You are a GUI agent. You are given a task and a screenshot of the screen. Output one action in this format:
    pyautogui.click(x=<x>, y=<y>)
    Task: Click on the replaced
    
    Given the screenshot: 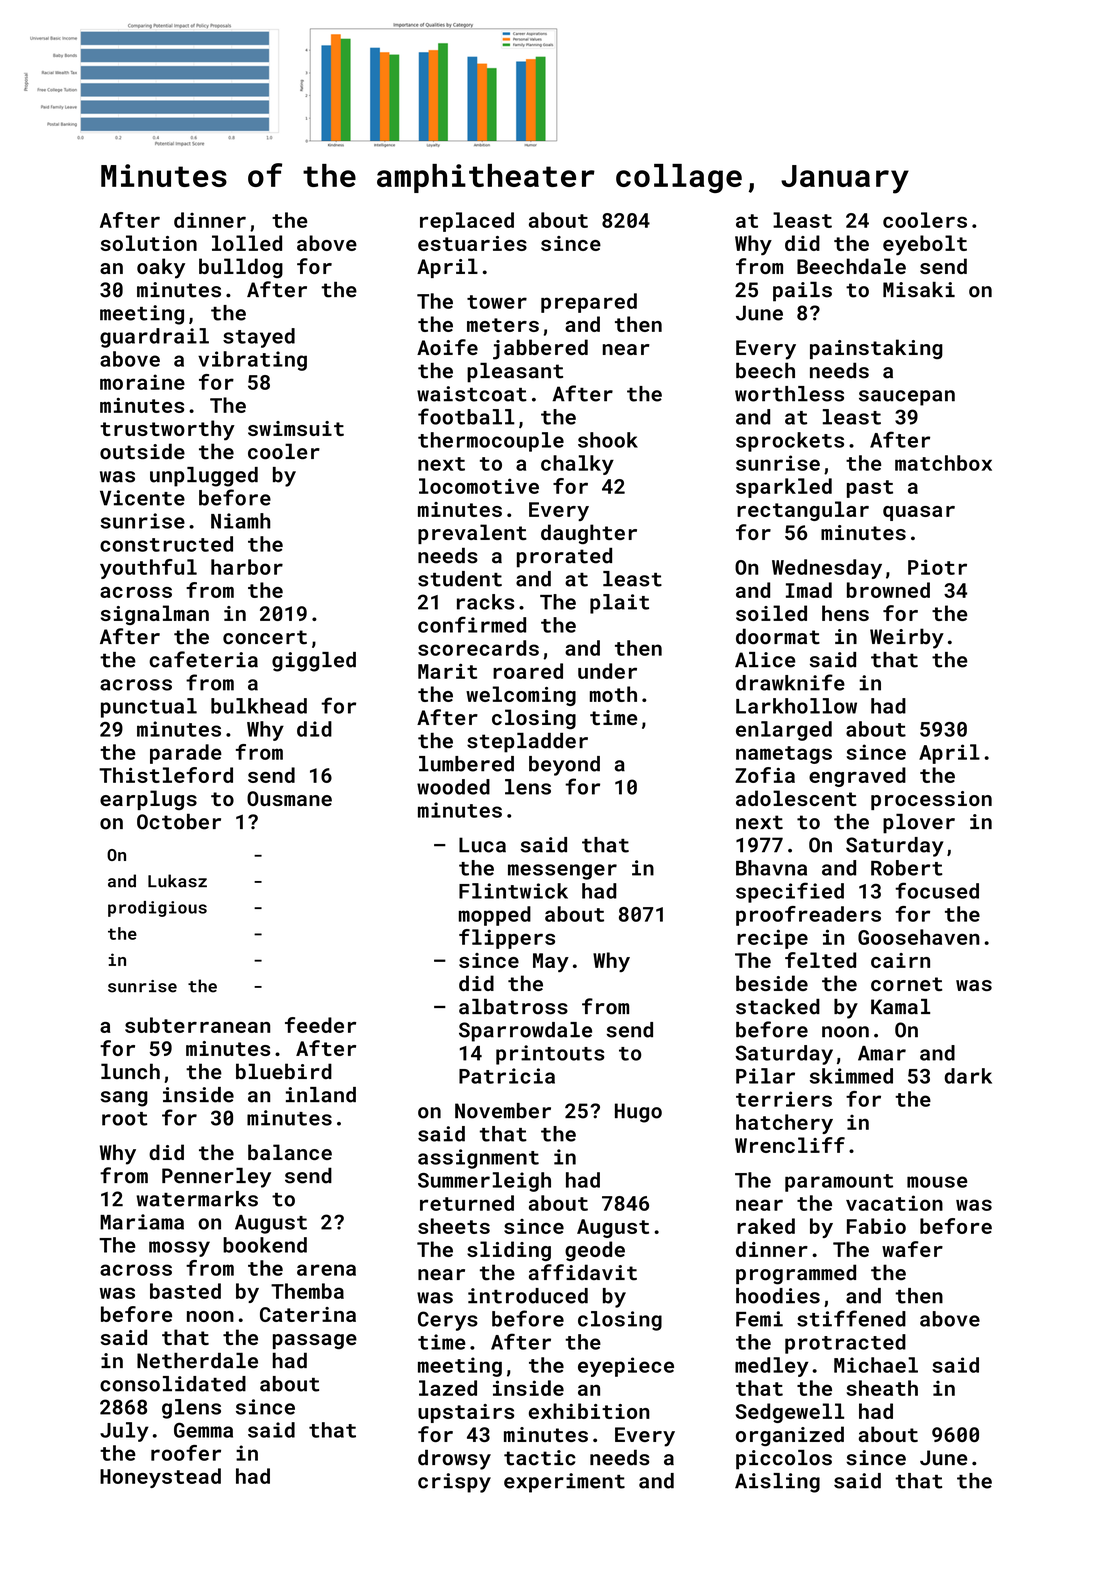 What is the action you would take?
    pyautogui.click(x=467, y=222)
